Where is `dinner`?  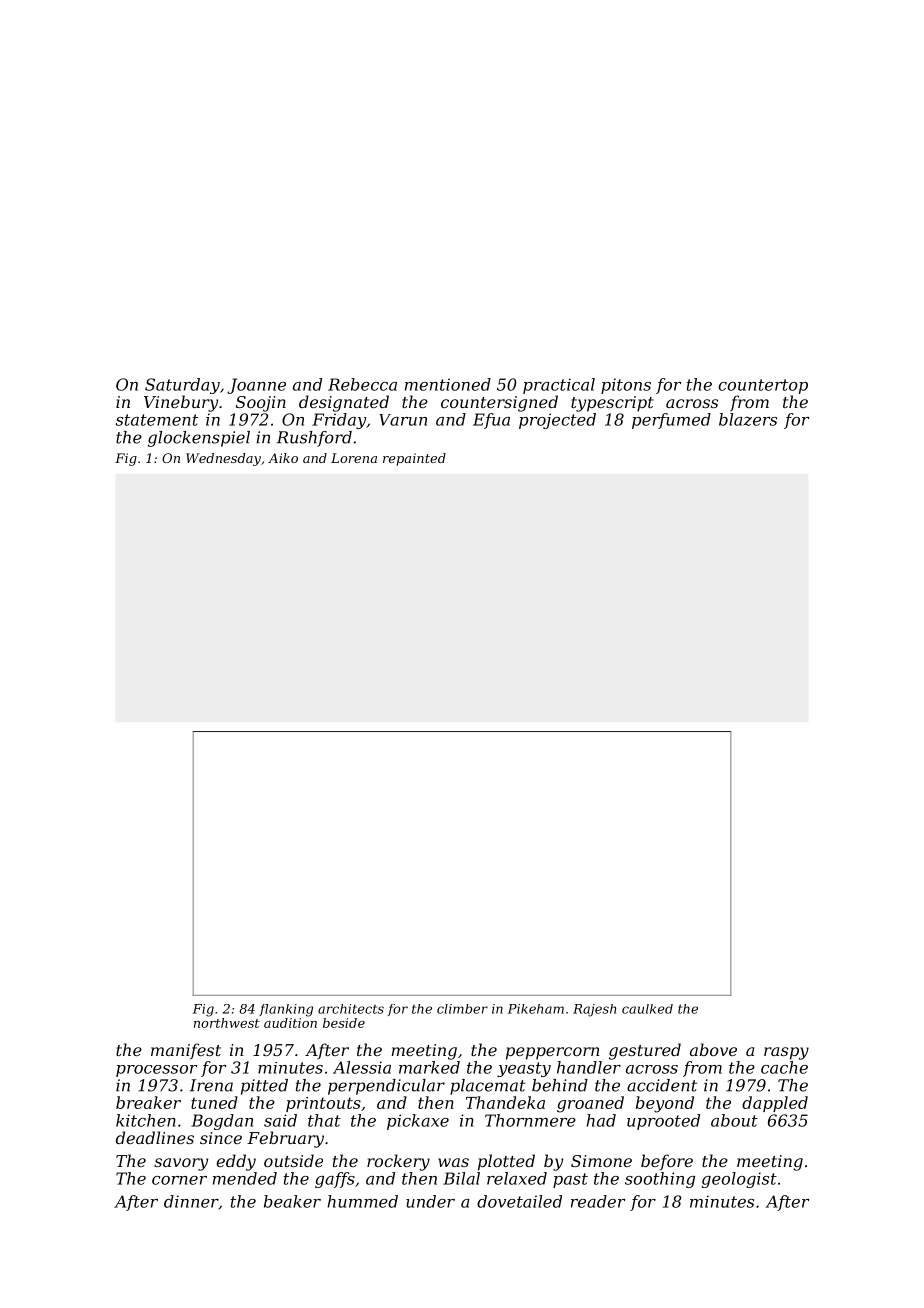 dinner is located at coordinates (191, 1201).
